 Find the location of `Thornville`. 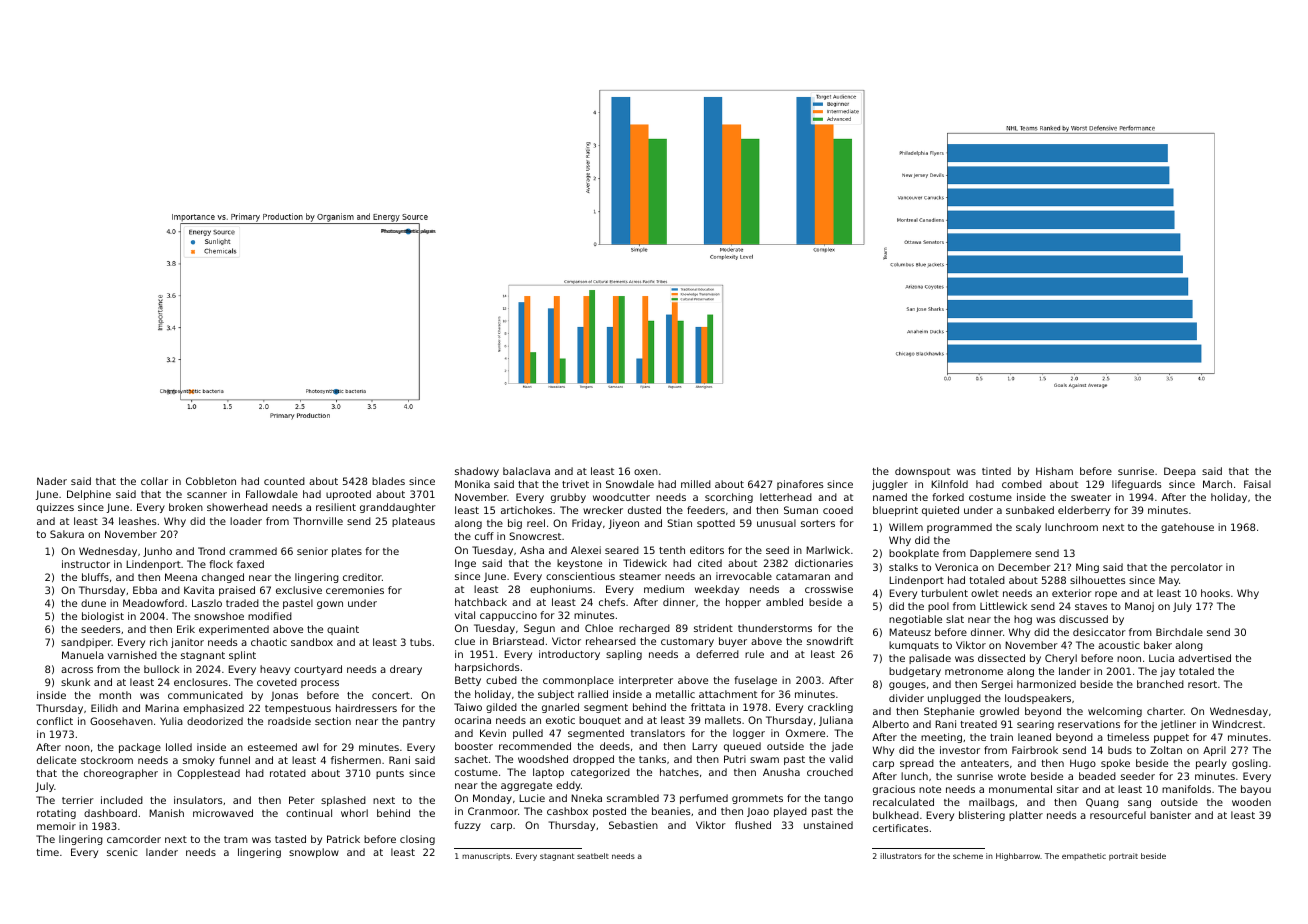

Thornville is located at coordinates (318, 521).
